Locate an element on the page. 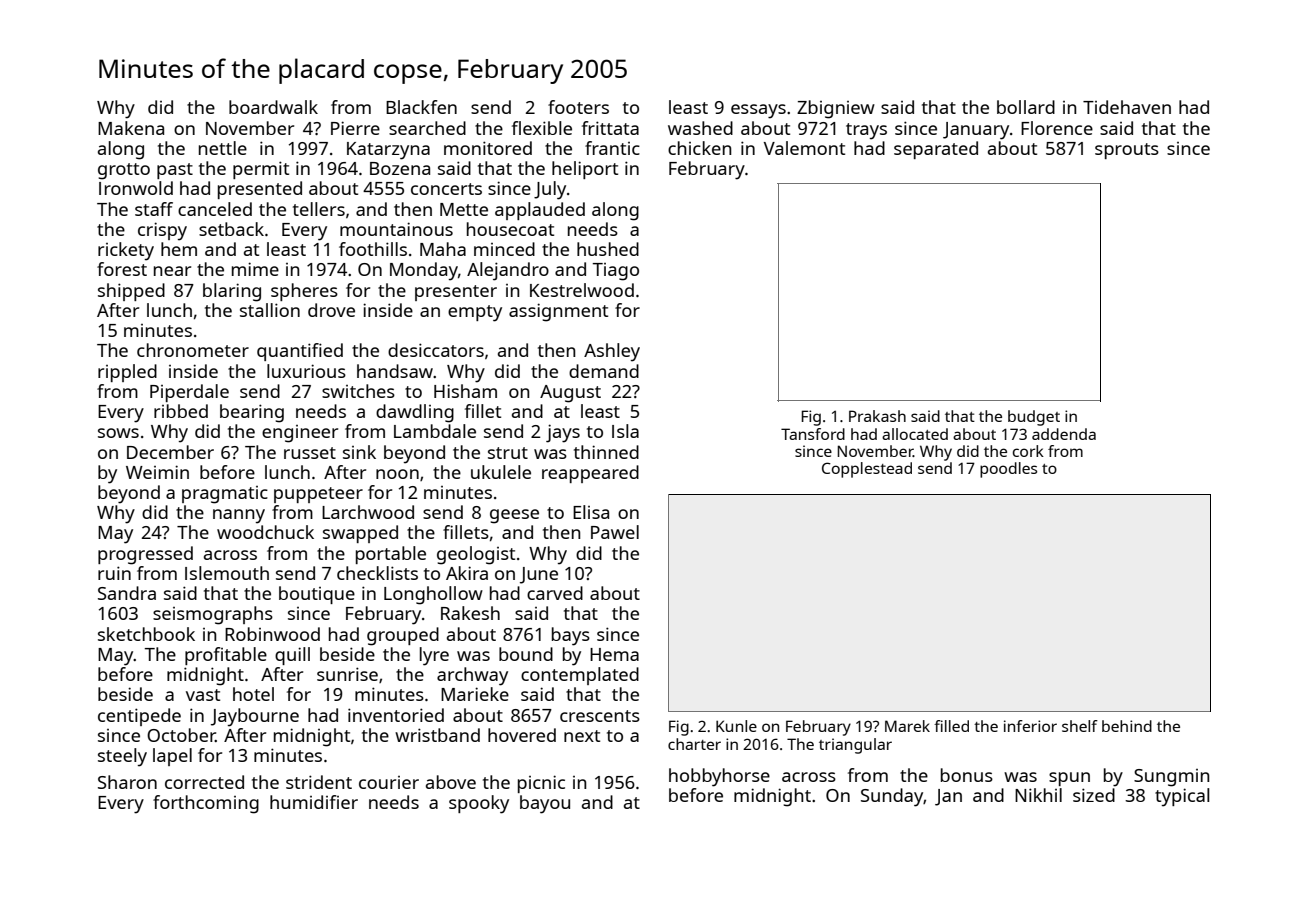 The height and width of the document is (924, 1308). engineer is located at coordinates (300, 434).
